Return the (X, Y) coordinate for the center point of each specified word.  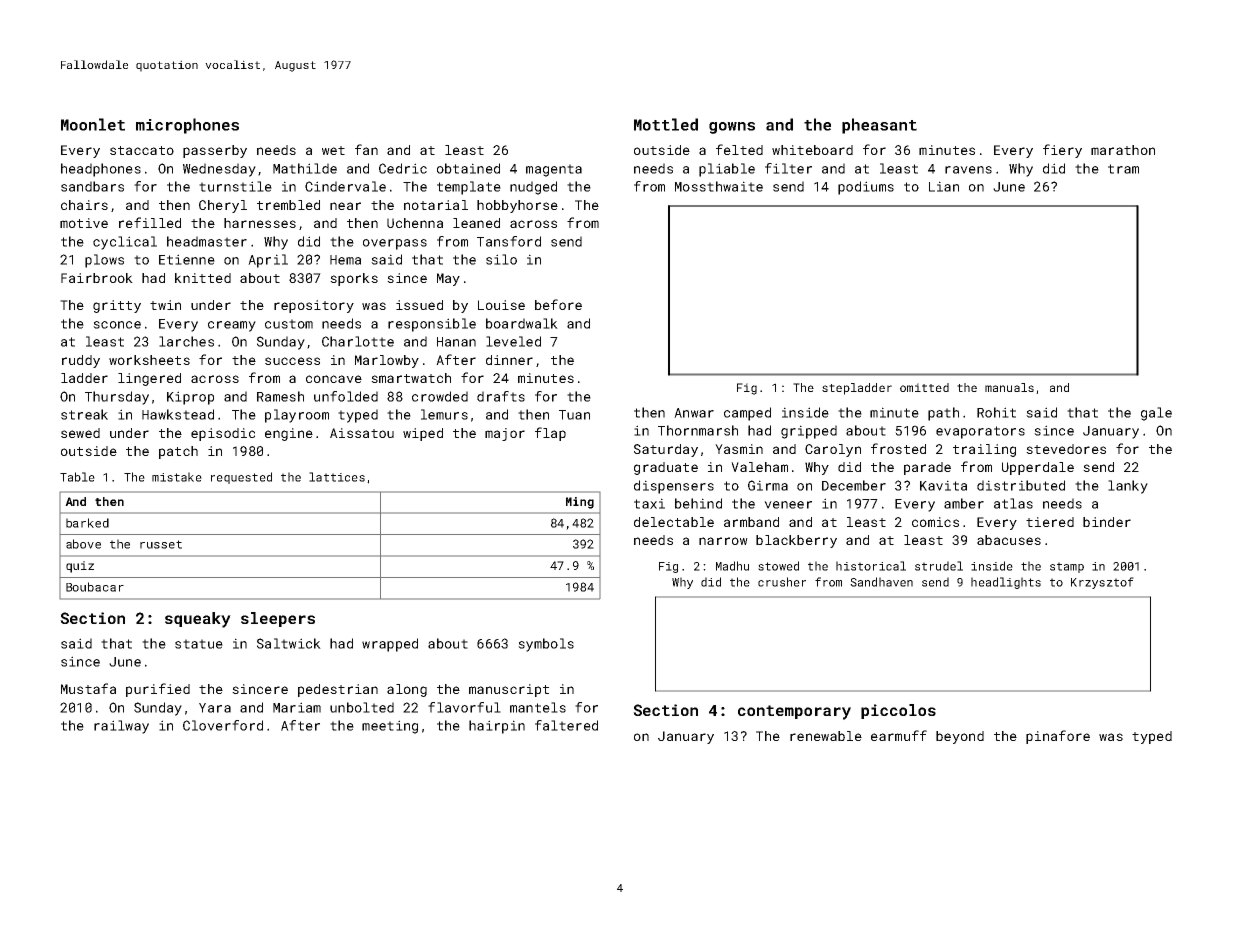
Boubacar (95, 587)
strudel (939, 566)
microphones (187, 126)
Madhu (732, 566)
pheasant (879, 126)
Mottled (666, 124)
